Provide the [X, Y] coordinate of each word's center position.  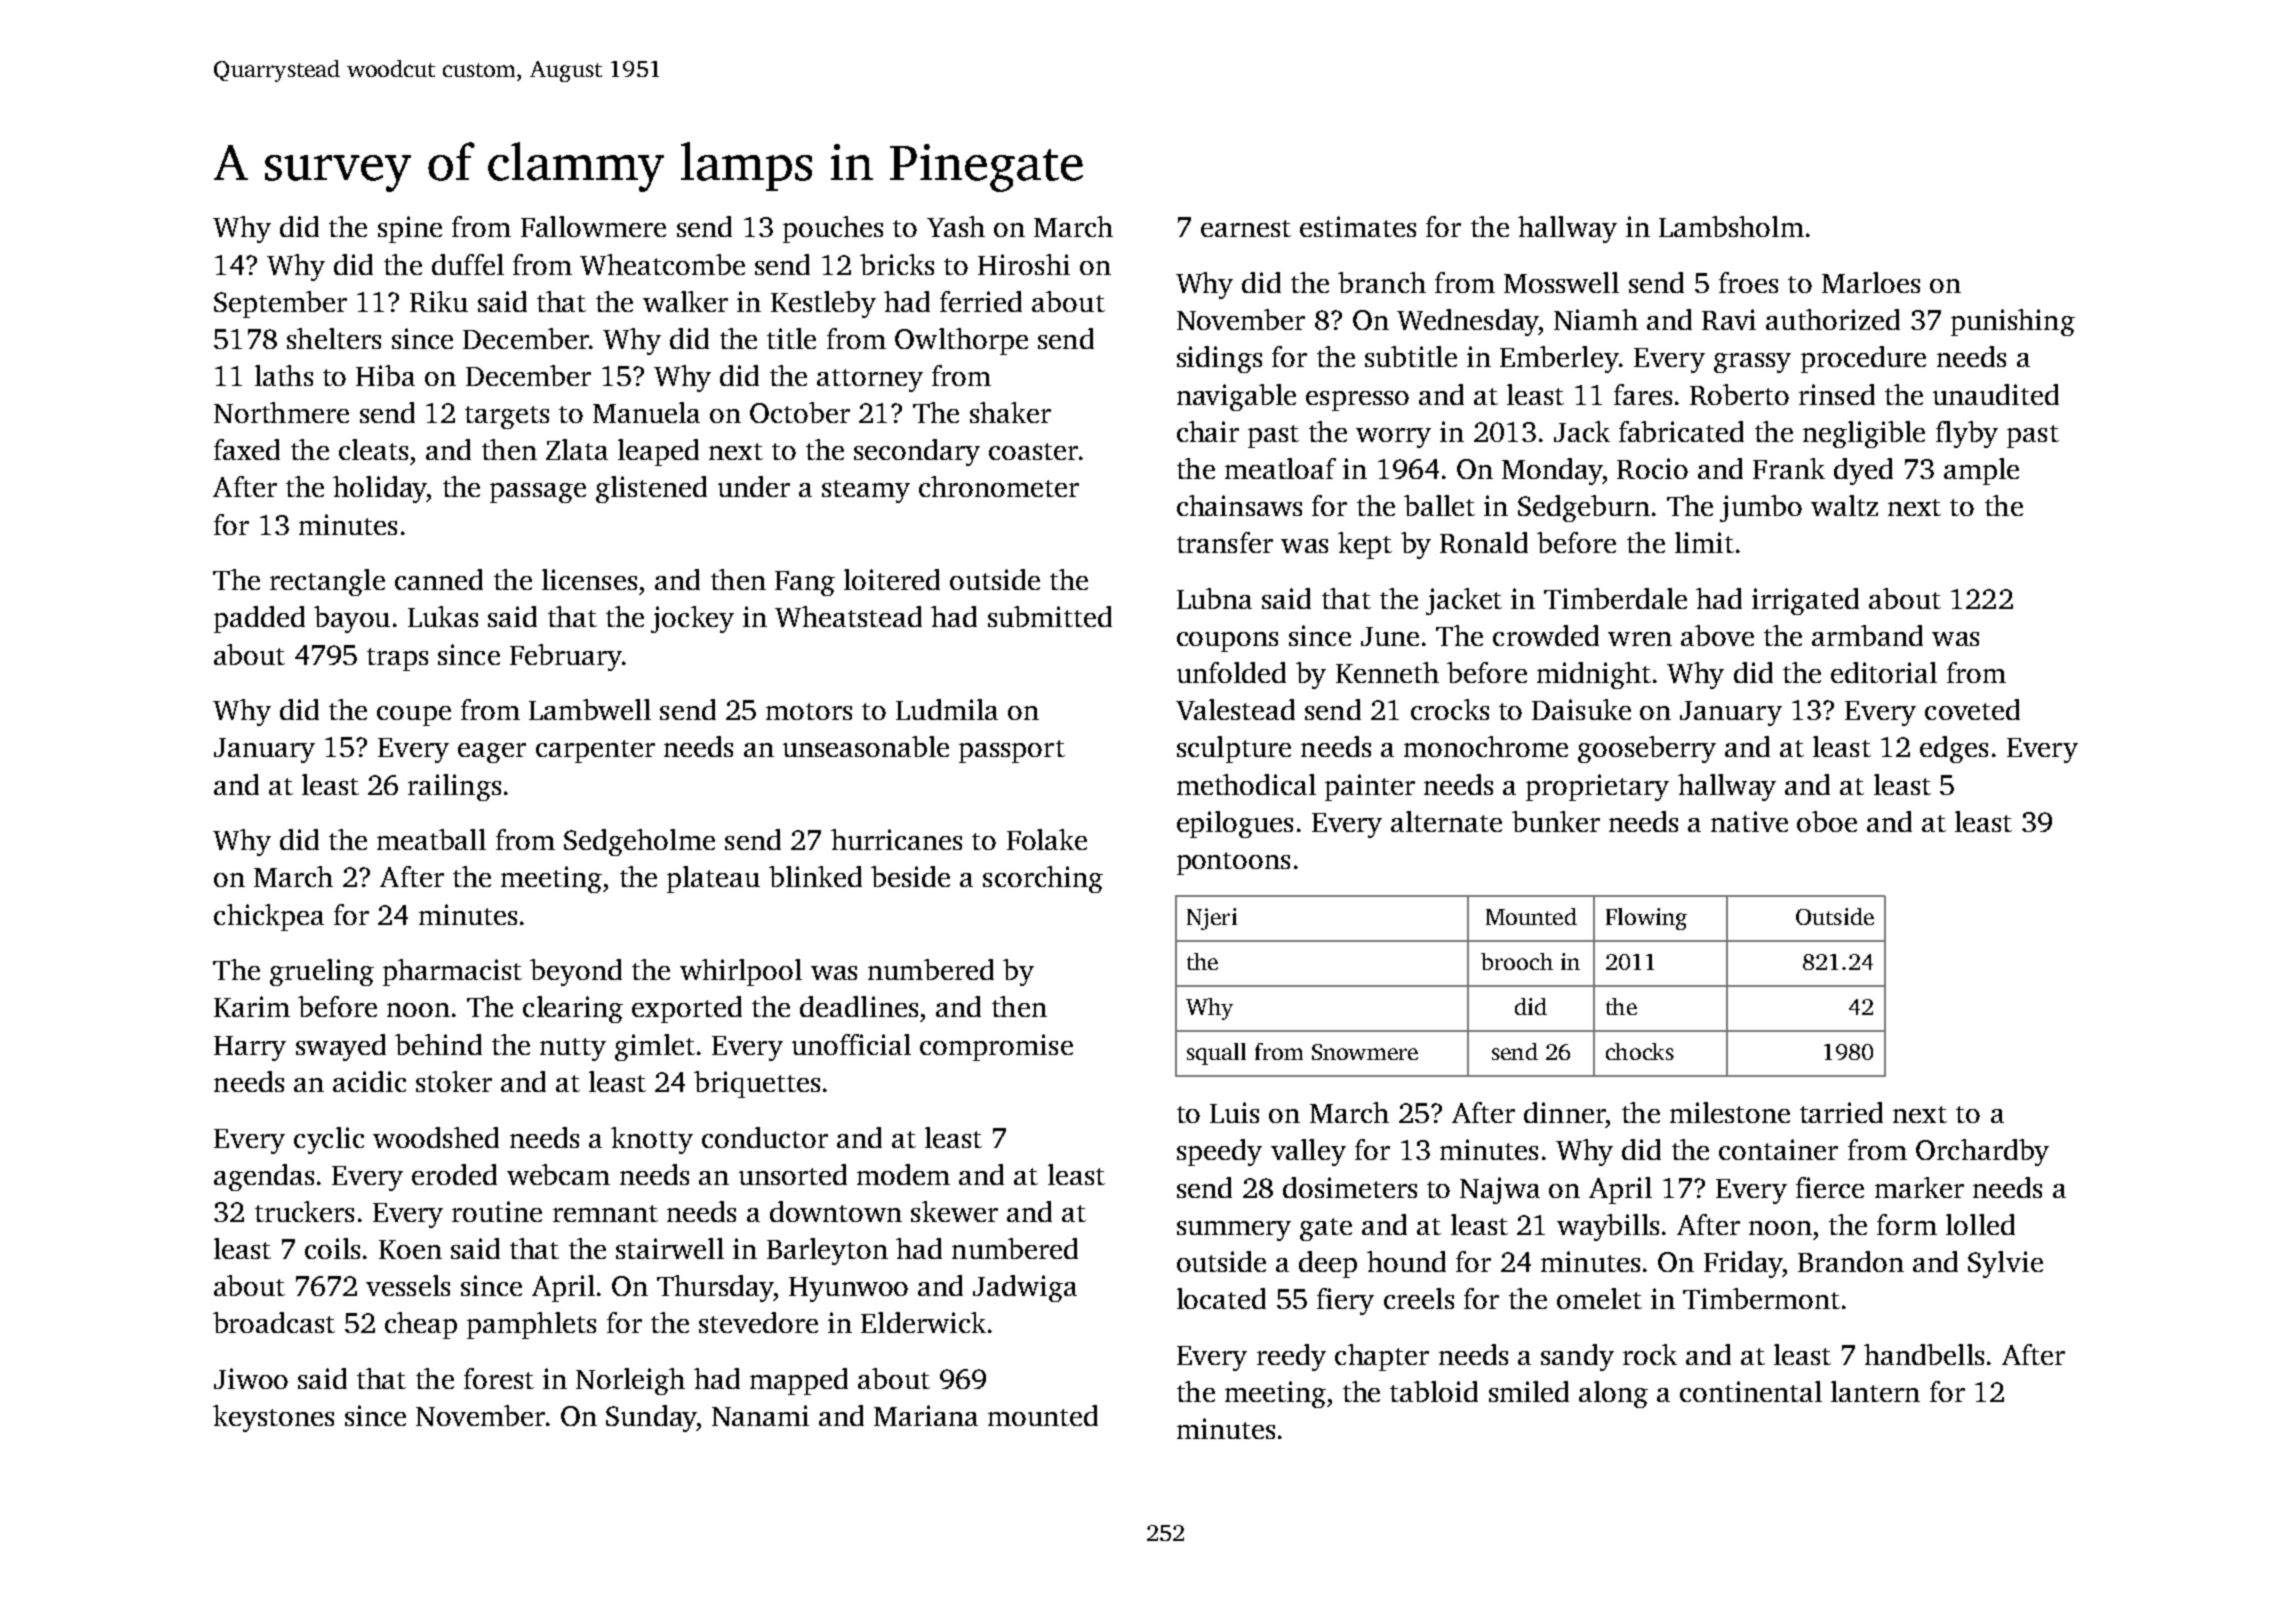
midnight [1594, 675]
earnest [1246, 228]
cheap [421, 1325]
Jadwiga [1025, 1288]
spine [410, 229]
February [566, 657]
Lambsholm [1731, 226]
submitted [1050, 616]
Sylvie [2005, 1264]
